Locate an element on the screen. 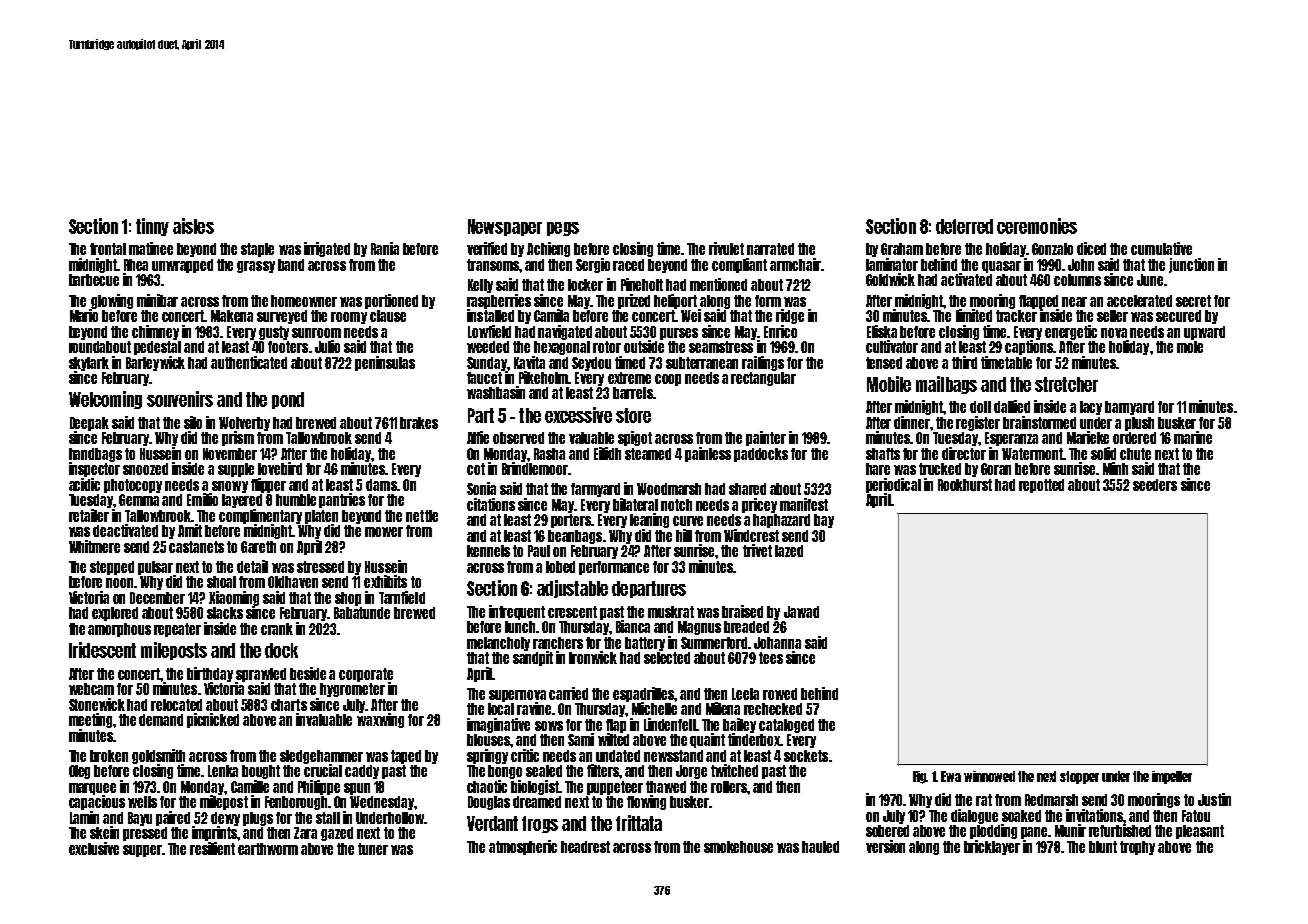 Image resolution: width=1308 pixels, height=924 pixels. impeller is located at coordinates (1172, 777).
